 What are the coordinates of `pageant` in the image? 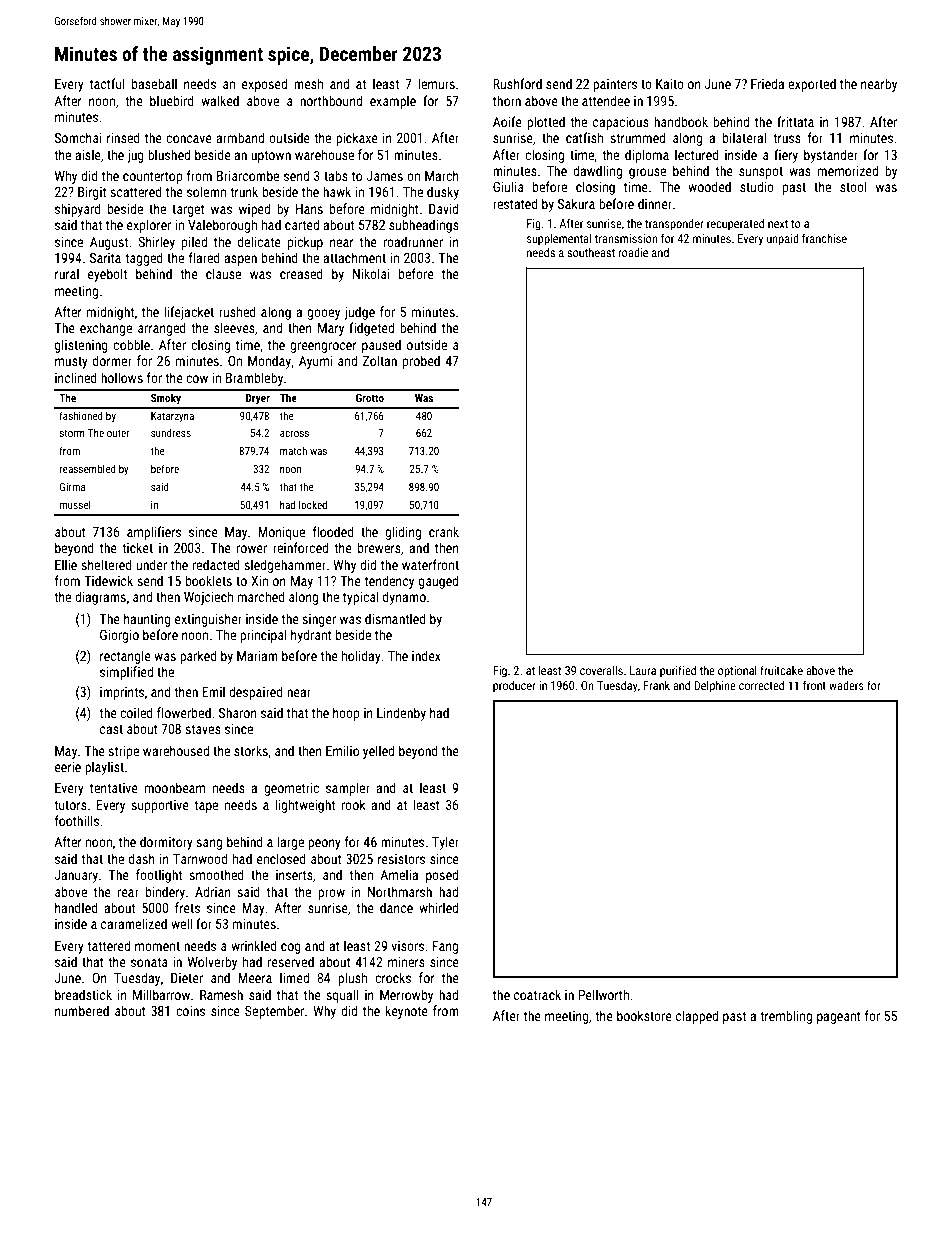 It's located at (839, 1018).
